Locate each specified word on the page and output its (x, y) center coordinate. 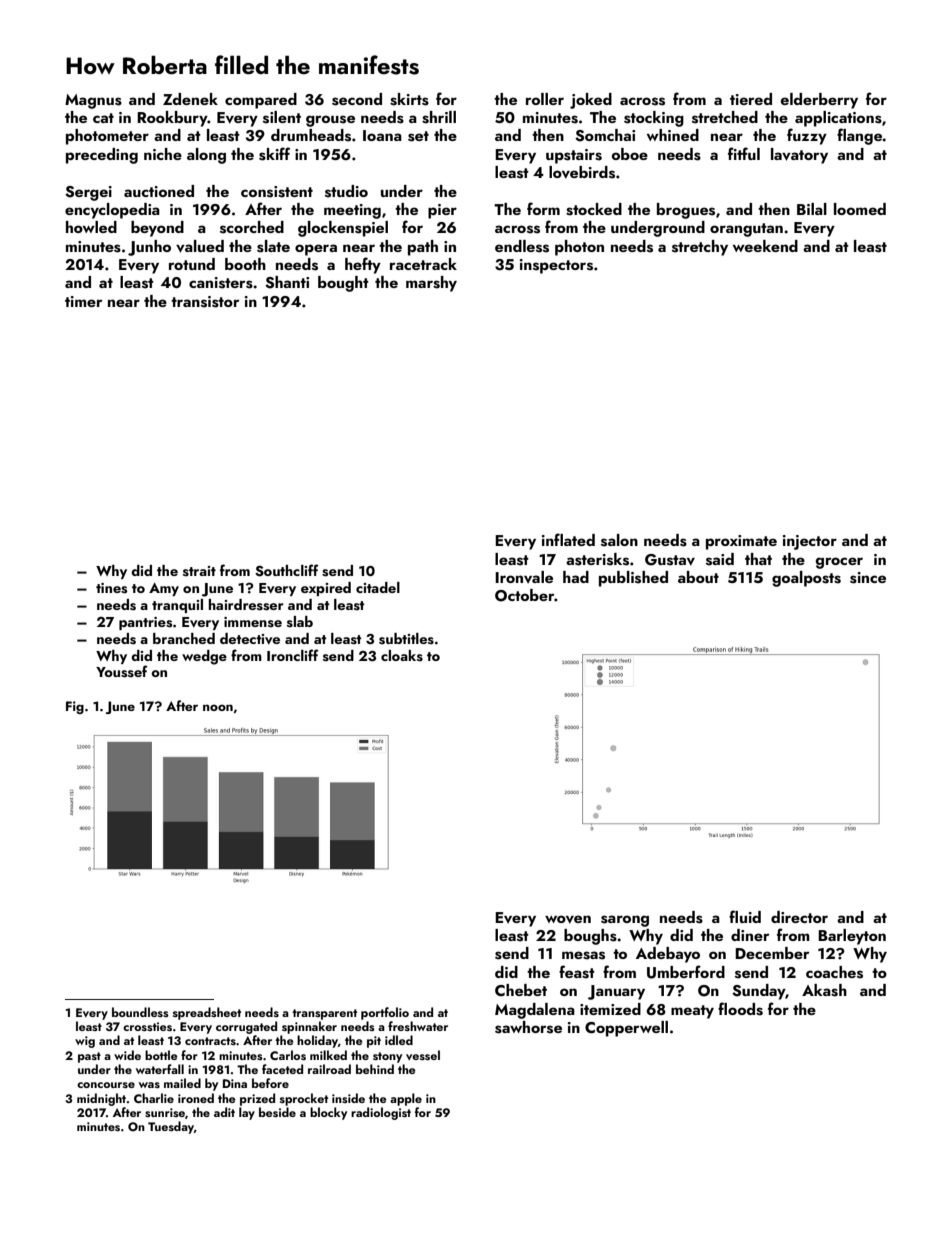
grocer (839, 563)
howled (91, 227)
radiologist (381, 1113)
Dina (235, 1083)
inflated (568, 539)
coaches (834, 972)
